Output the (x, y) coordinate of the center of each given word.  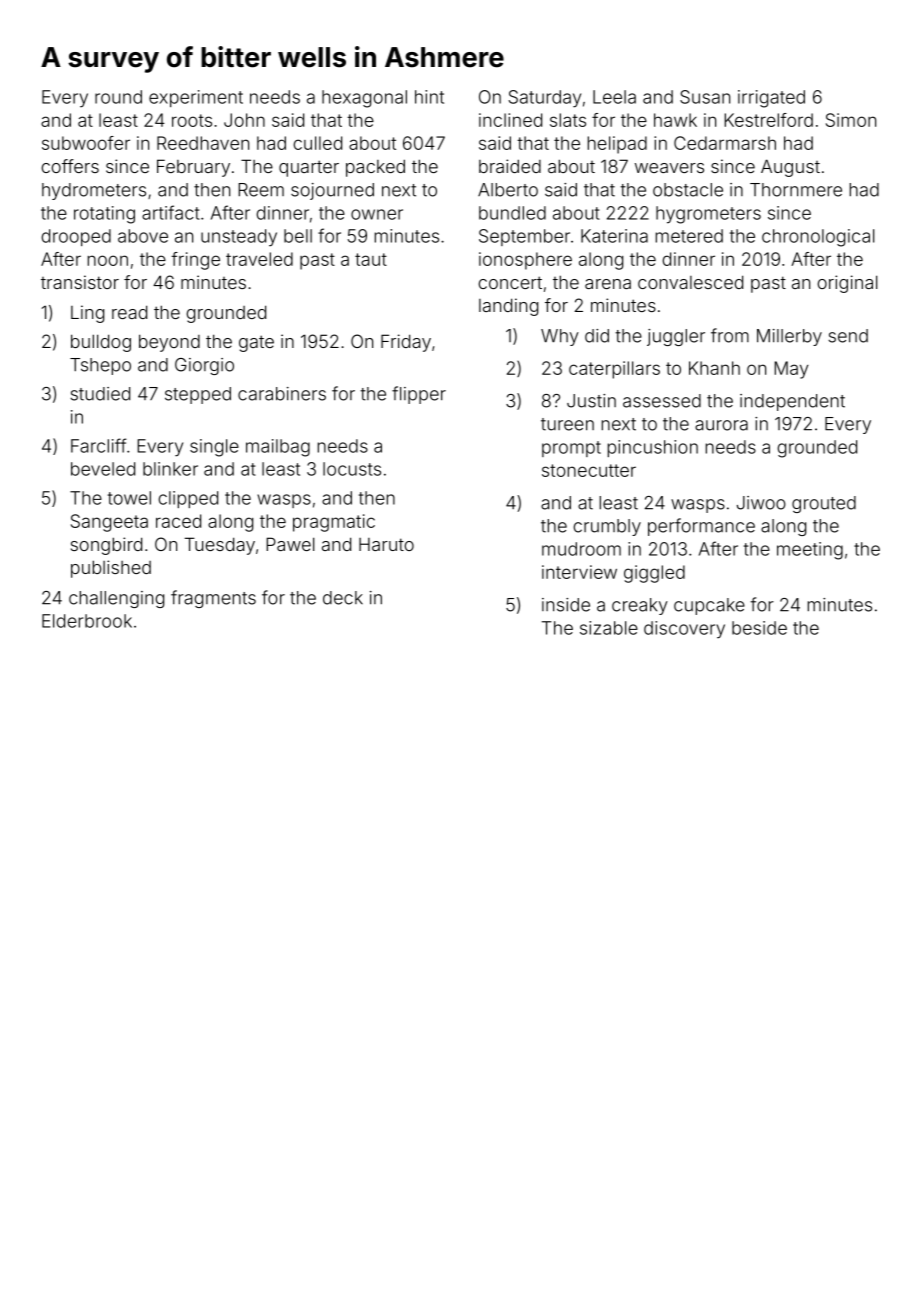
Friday (406, 343)
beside (759, 628)
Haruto (386, 544)
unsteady (239, 238)
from (730, 335)
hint (429, 97)
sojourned (332, 191)
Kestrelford (768, 120)
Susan (705, 97)
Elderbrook (87, 621)
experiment (196, 98)
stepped (198, 395)
